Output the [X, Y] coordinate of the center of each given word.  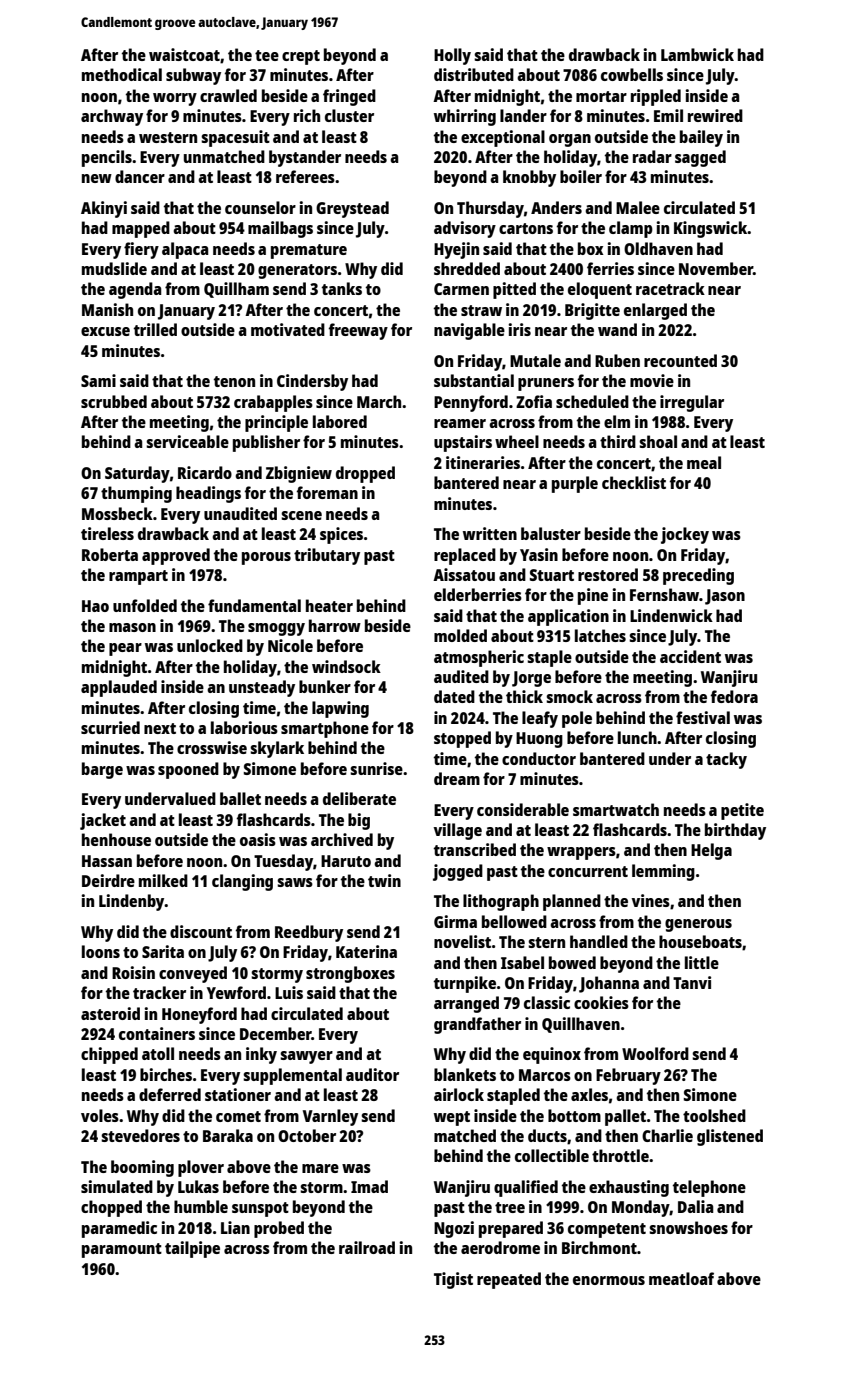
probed [279, 1229]
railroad [367, 1247]
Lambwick [697, 54]
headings [208, 494]
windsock [346, 666]
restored [608, 574]
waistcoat [184, 54]
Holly [452, 56]
